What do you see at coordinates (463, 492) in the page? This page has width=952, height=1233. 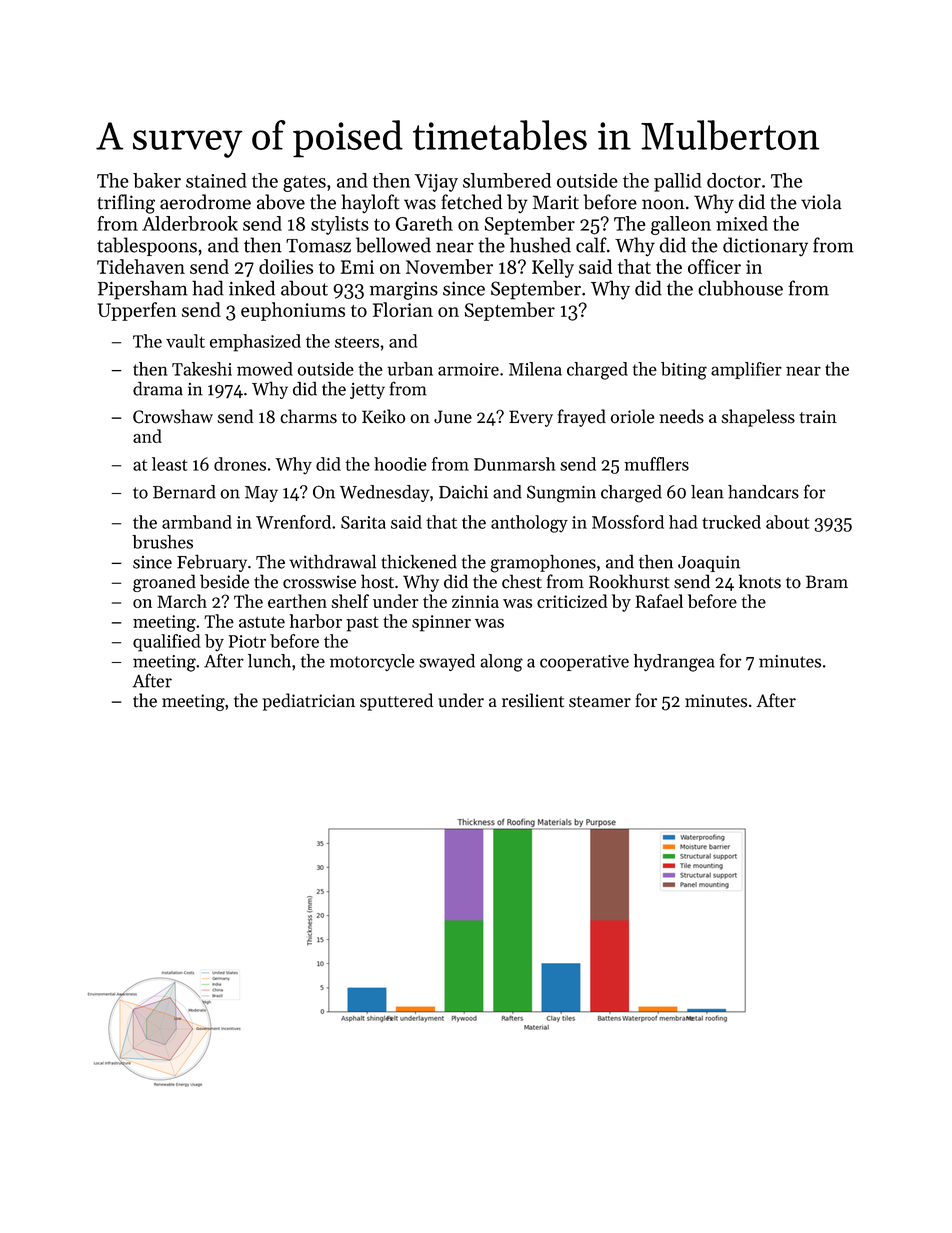 I see `Daichi` at bounding box center [463, 492].
